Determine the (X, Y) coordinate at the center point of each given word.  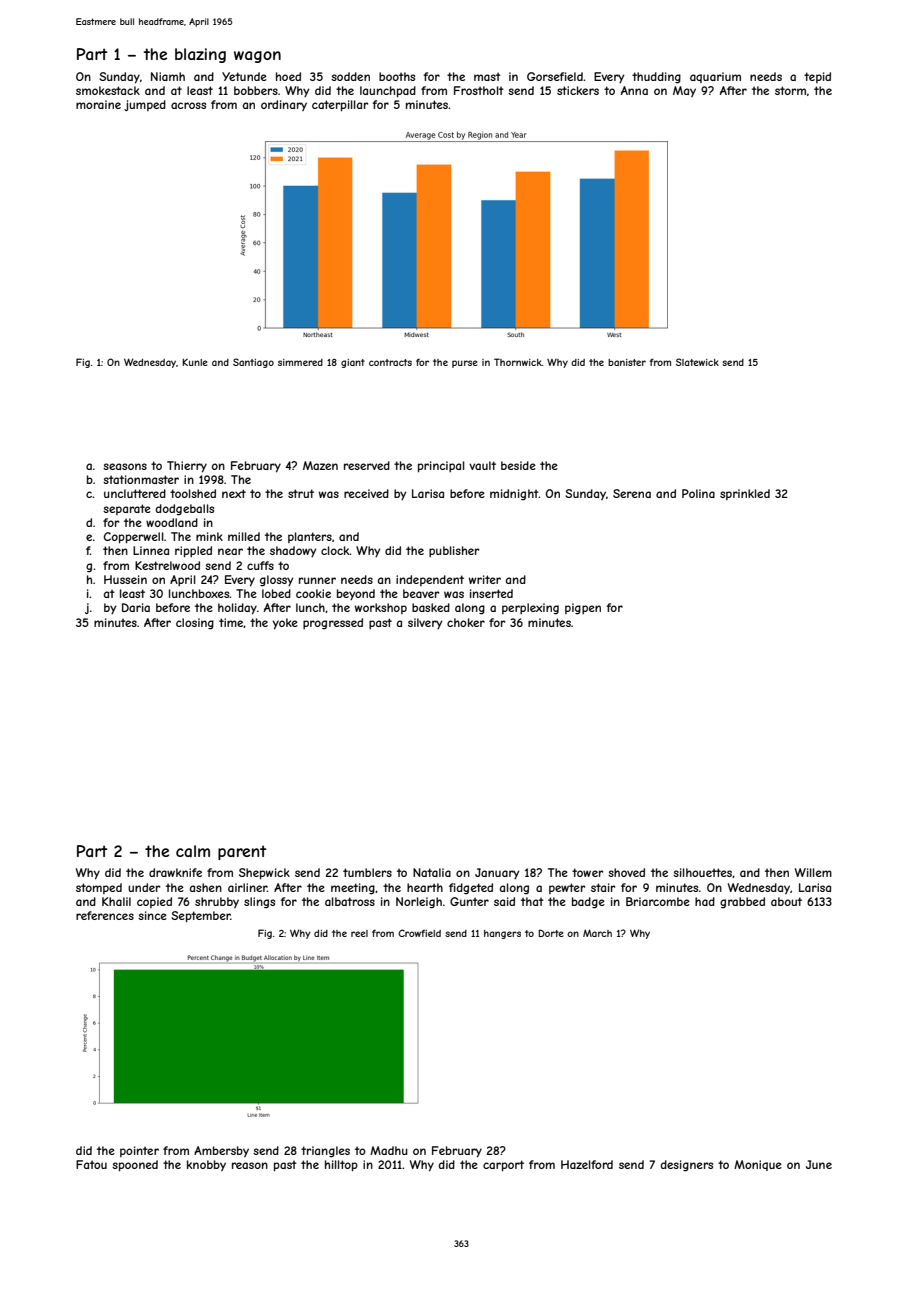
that (532, 901)
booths (397, 76)
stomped (99, 888)
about (786, 901)
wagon (257, 57)
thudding (656, 78)
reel (359, 933)
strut (301, 493)
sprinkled (745, 494)
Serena (632, 493)
